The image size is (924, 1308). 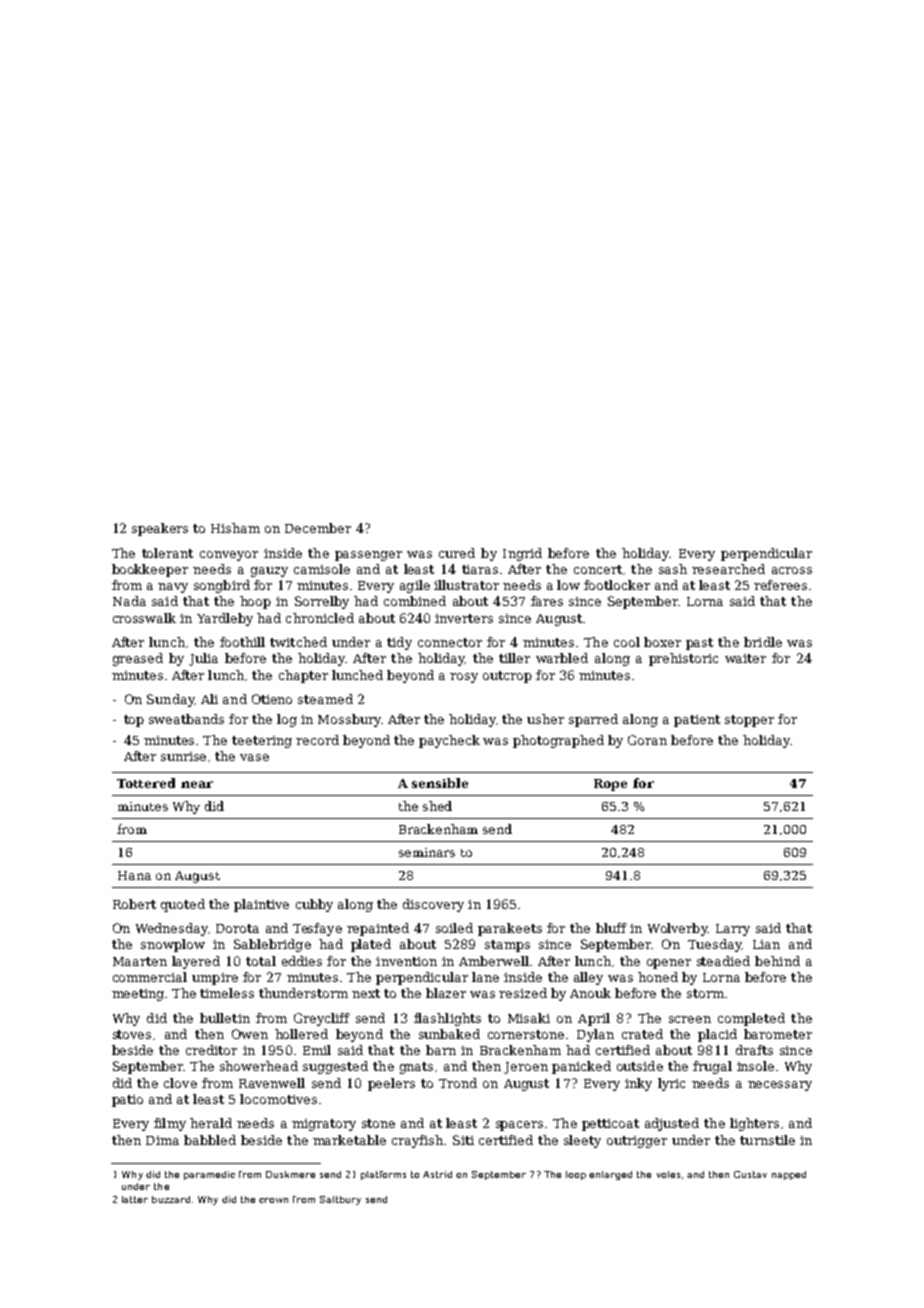 What do you see at coordinates (678, 929) in the document?
I see `Wolverby` at bounding box center [678, 929].
